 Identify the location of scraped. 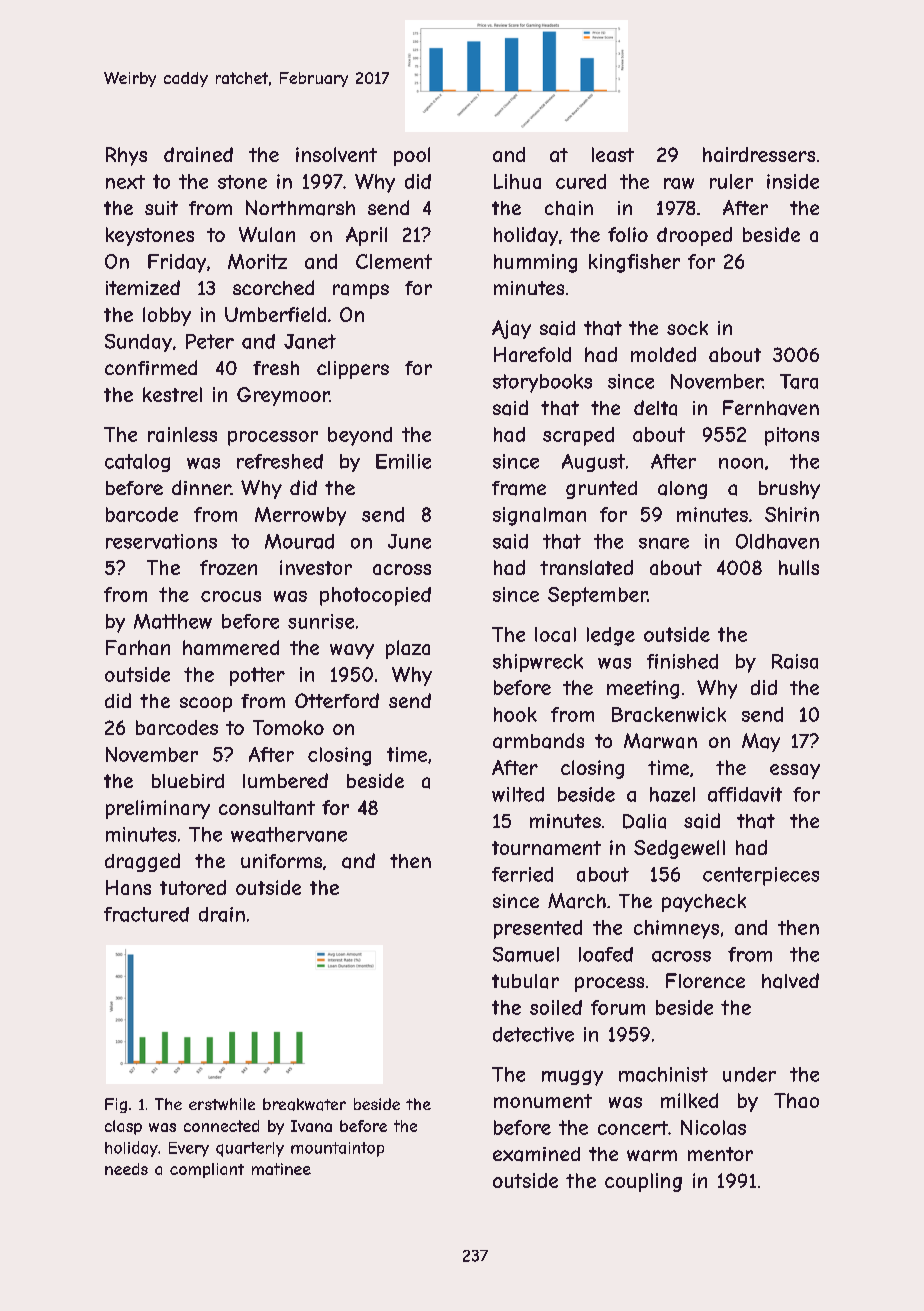
(578, 436).
